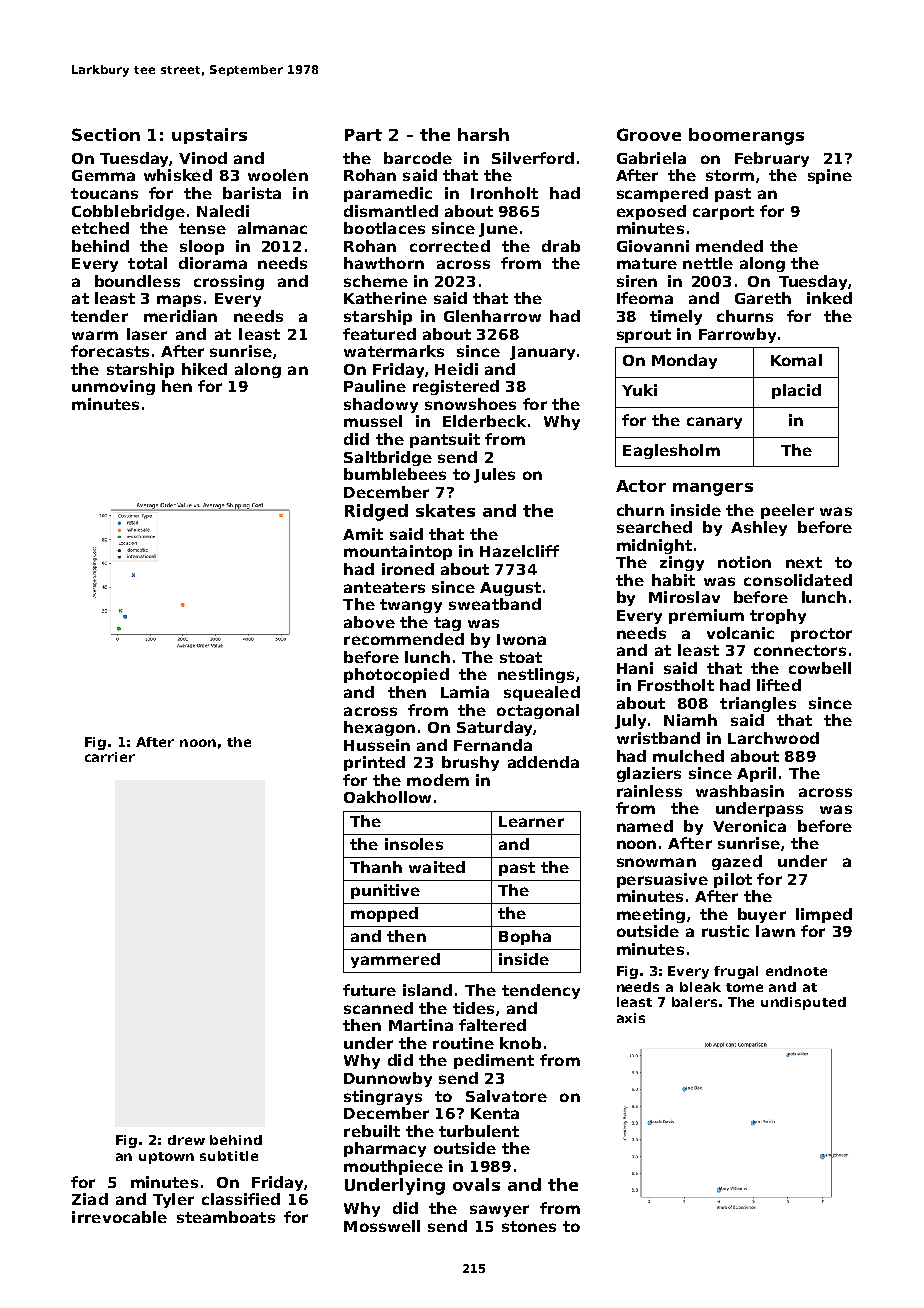 The height and width of the screenshot is (1308, 924). Describe the element at coordinates (113, 387) in the screenshot. I see `unmoving` at that location.
